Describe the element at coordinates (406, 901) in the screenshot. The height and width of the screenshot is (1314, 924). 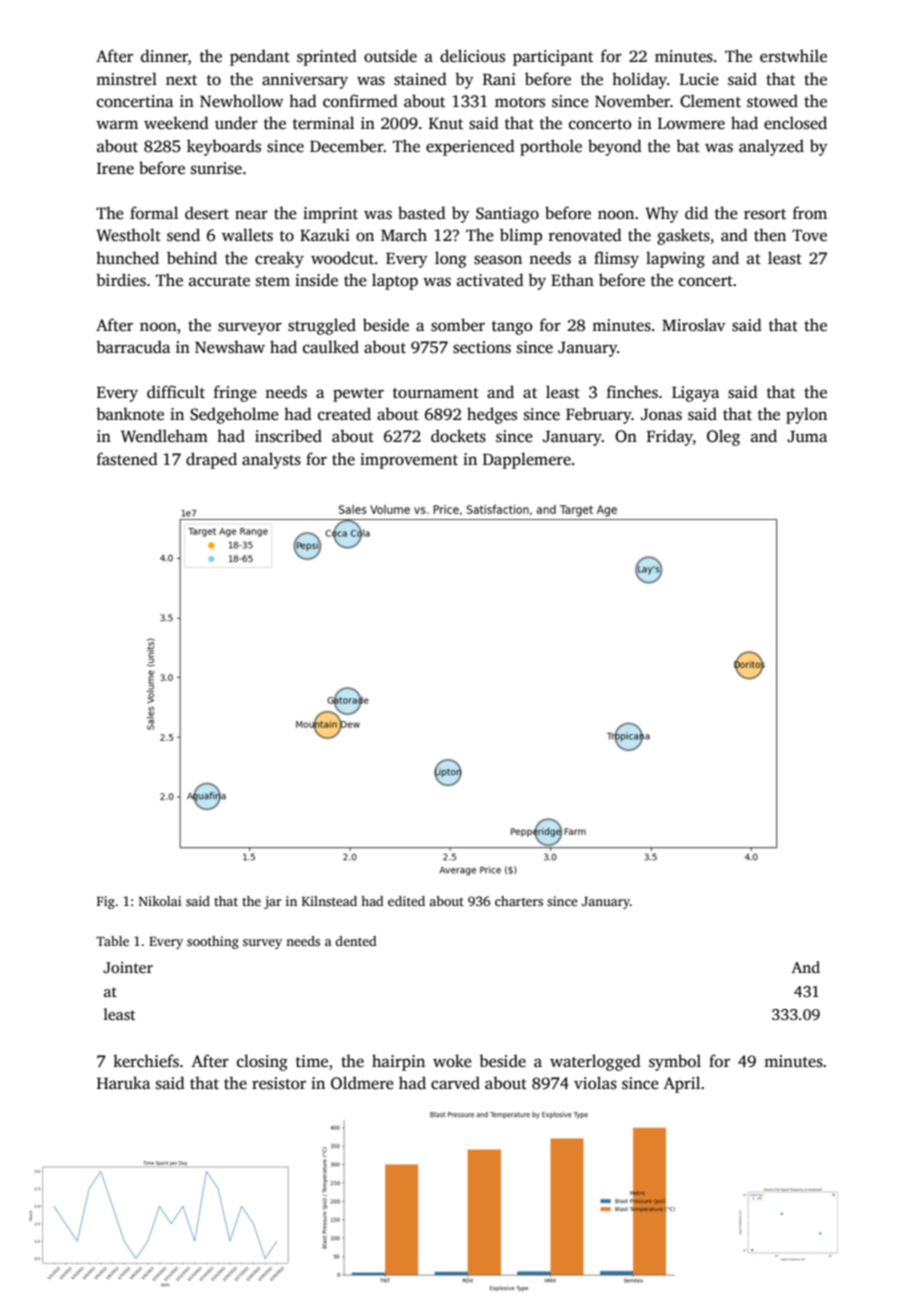
I see `edited` at that location.
